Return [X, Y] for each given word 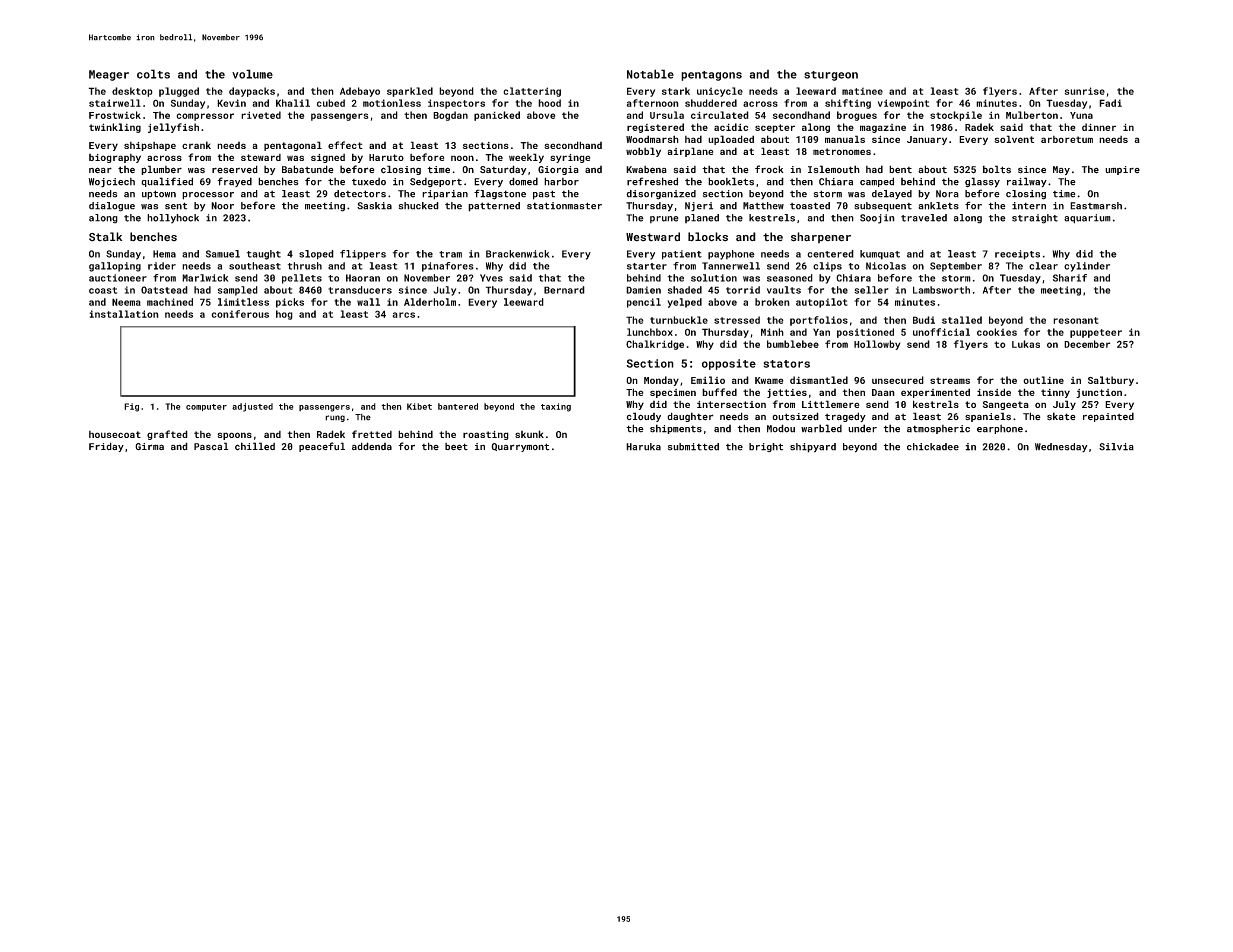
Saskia [374, 206]
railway [1027, 182]
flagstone [500, 194]
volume [252, 74]
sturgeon [831, 76]
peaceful [322, 447]
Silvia [1116, 447]
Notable [650, 74]
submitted [693, 447]
